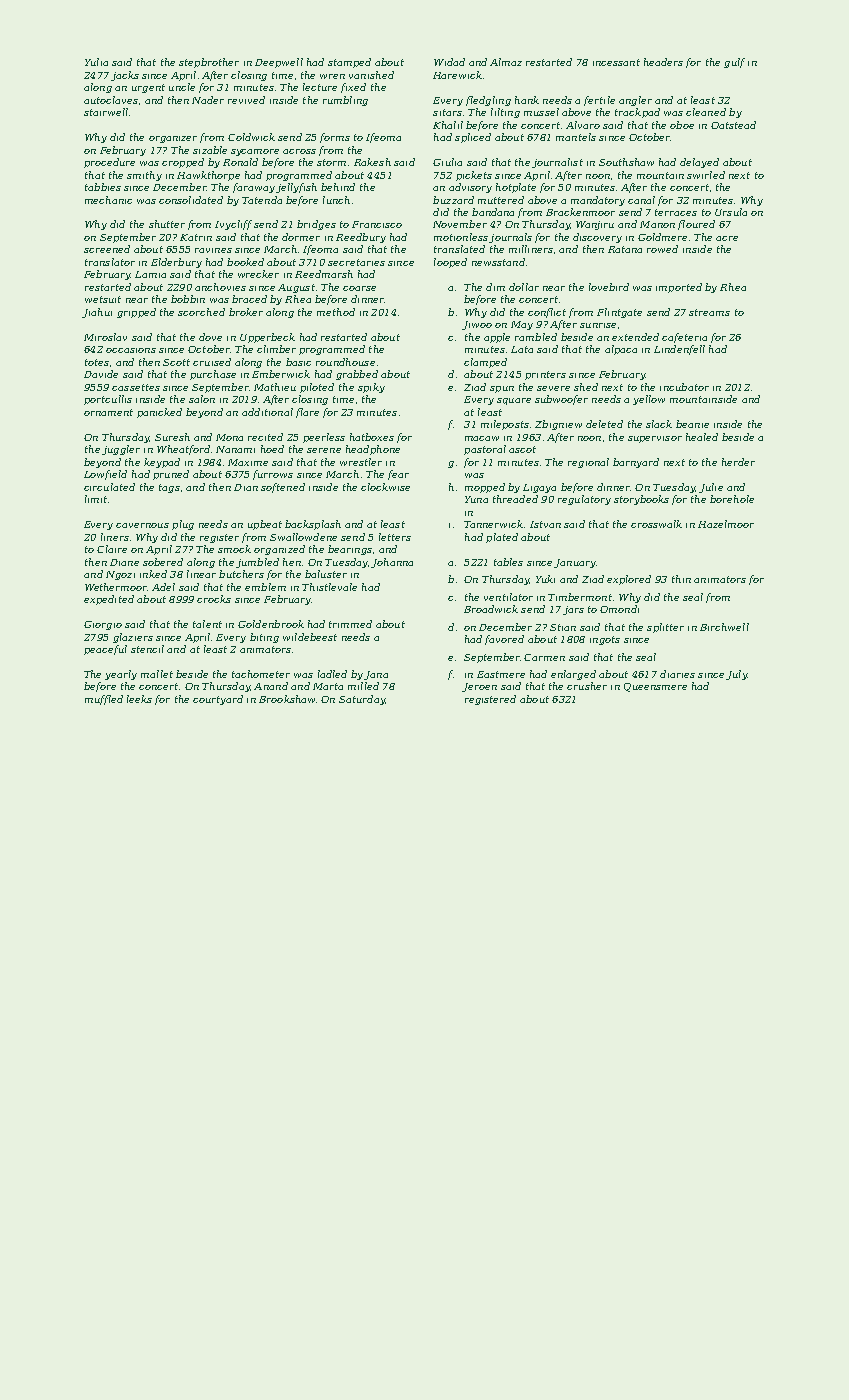 The height and width of the screenshot is (1400, 849). I want to click on bandana, so click(493, 212).
